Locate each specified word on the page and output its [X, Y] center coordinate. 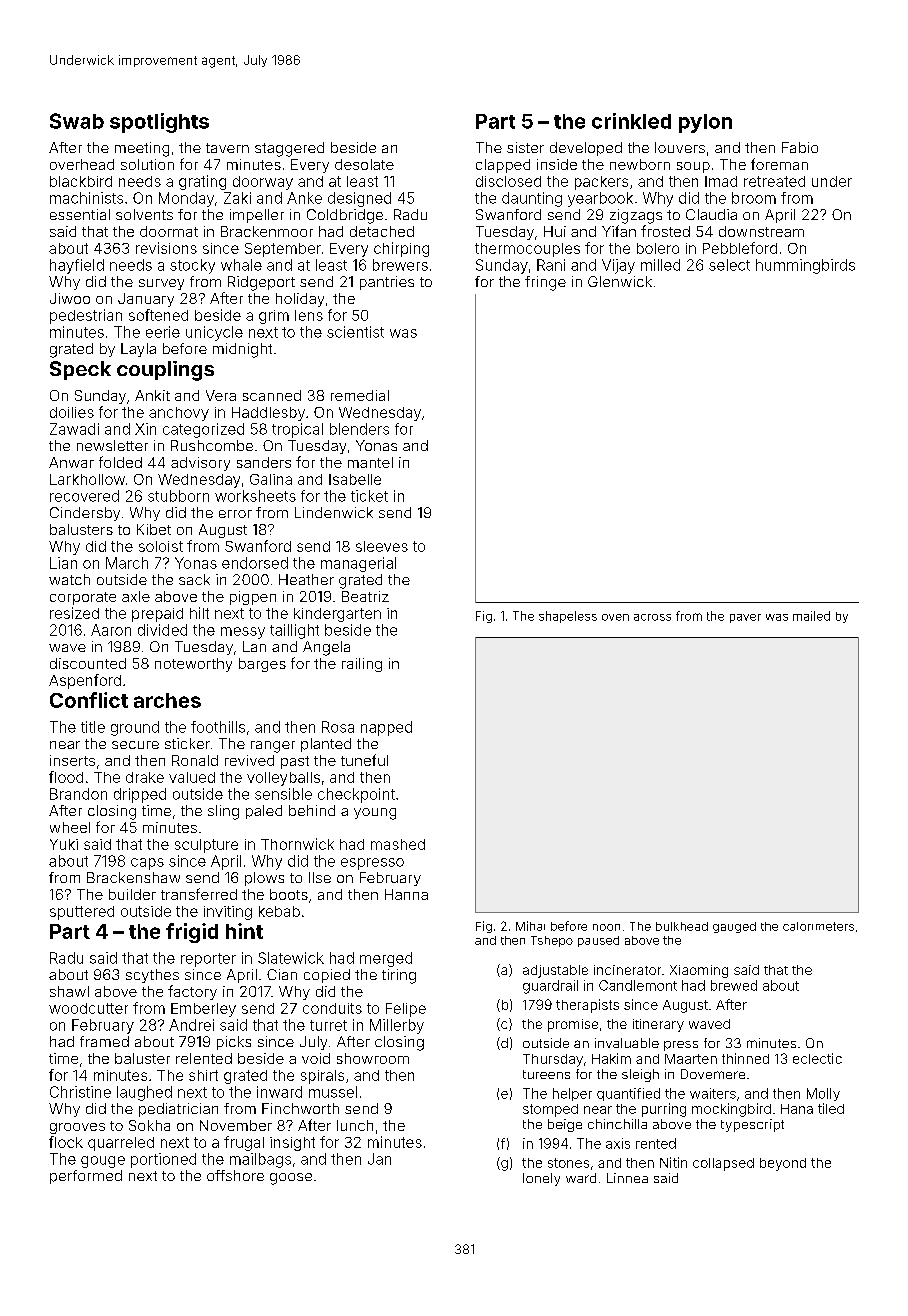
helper [572, 1094]
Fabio [800, 147]
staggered [289, 149]
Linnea [627, 1178]
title [93, 727]
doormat [169, 231]
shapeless [568, 617]
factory [192, 992]
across [652, 617]
